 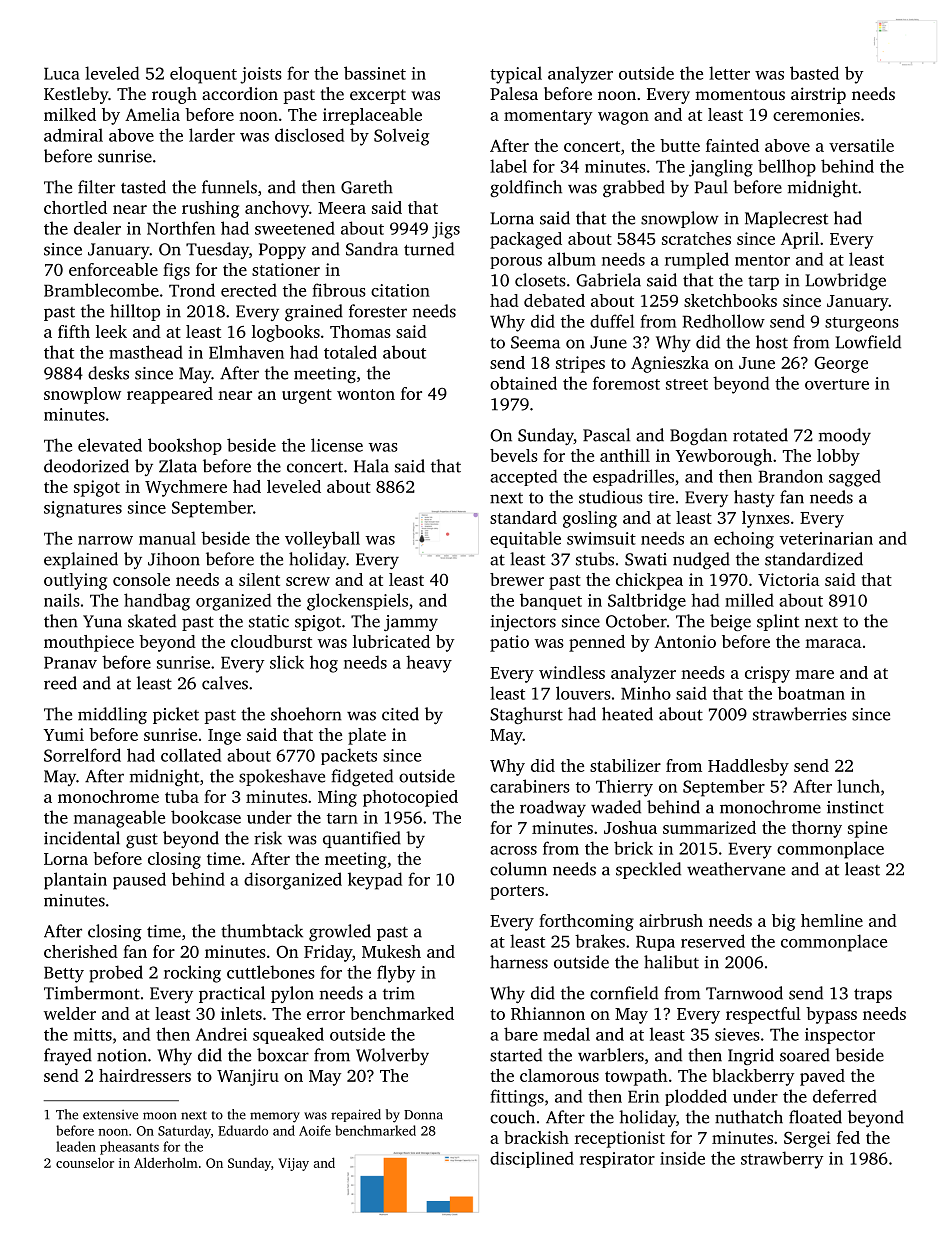 I want to click on Betty, so click(x=64, y=974).
